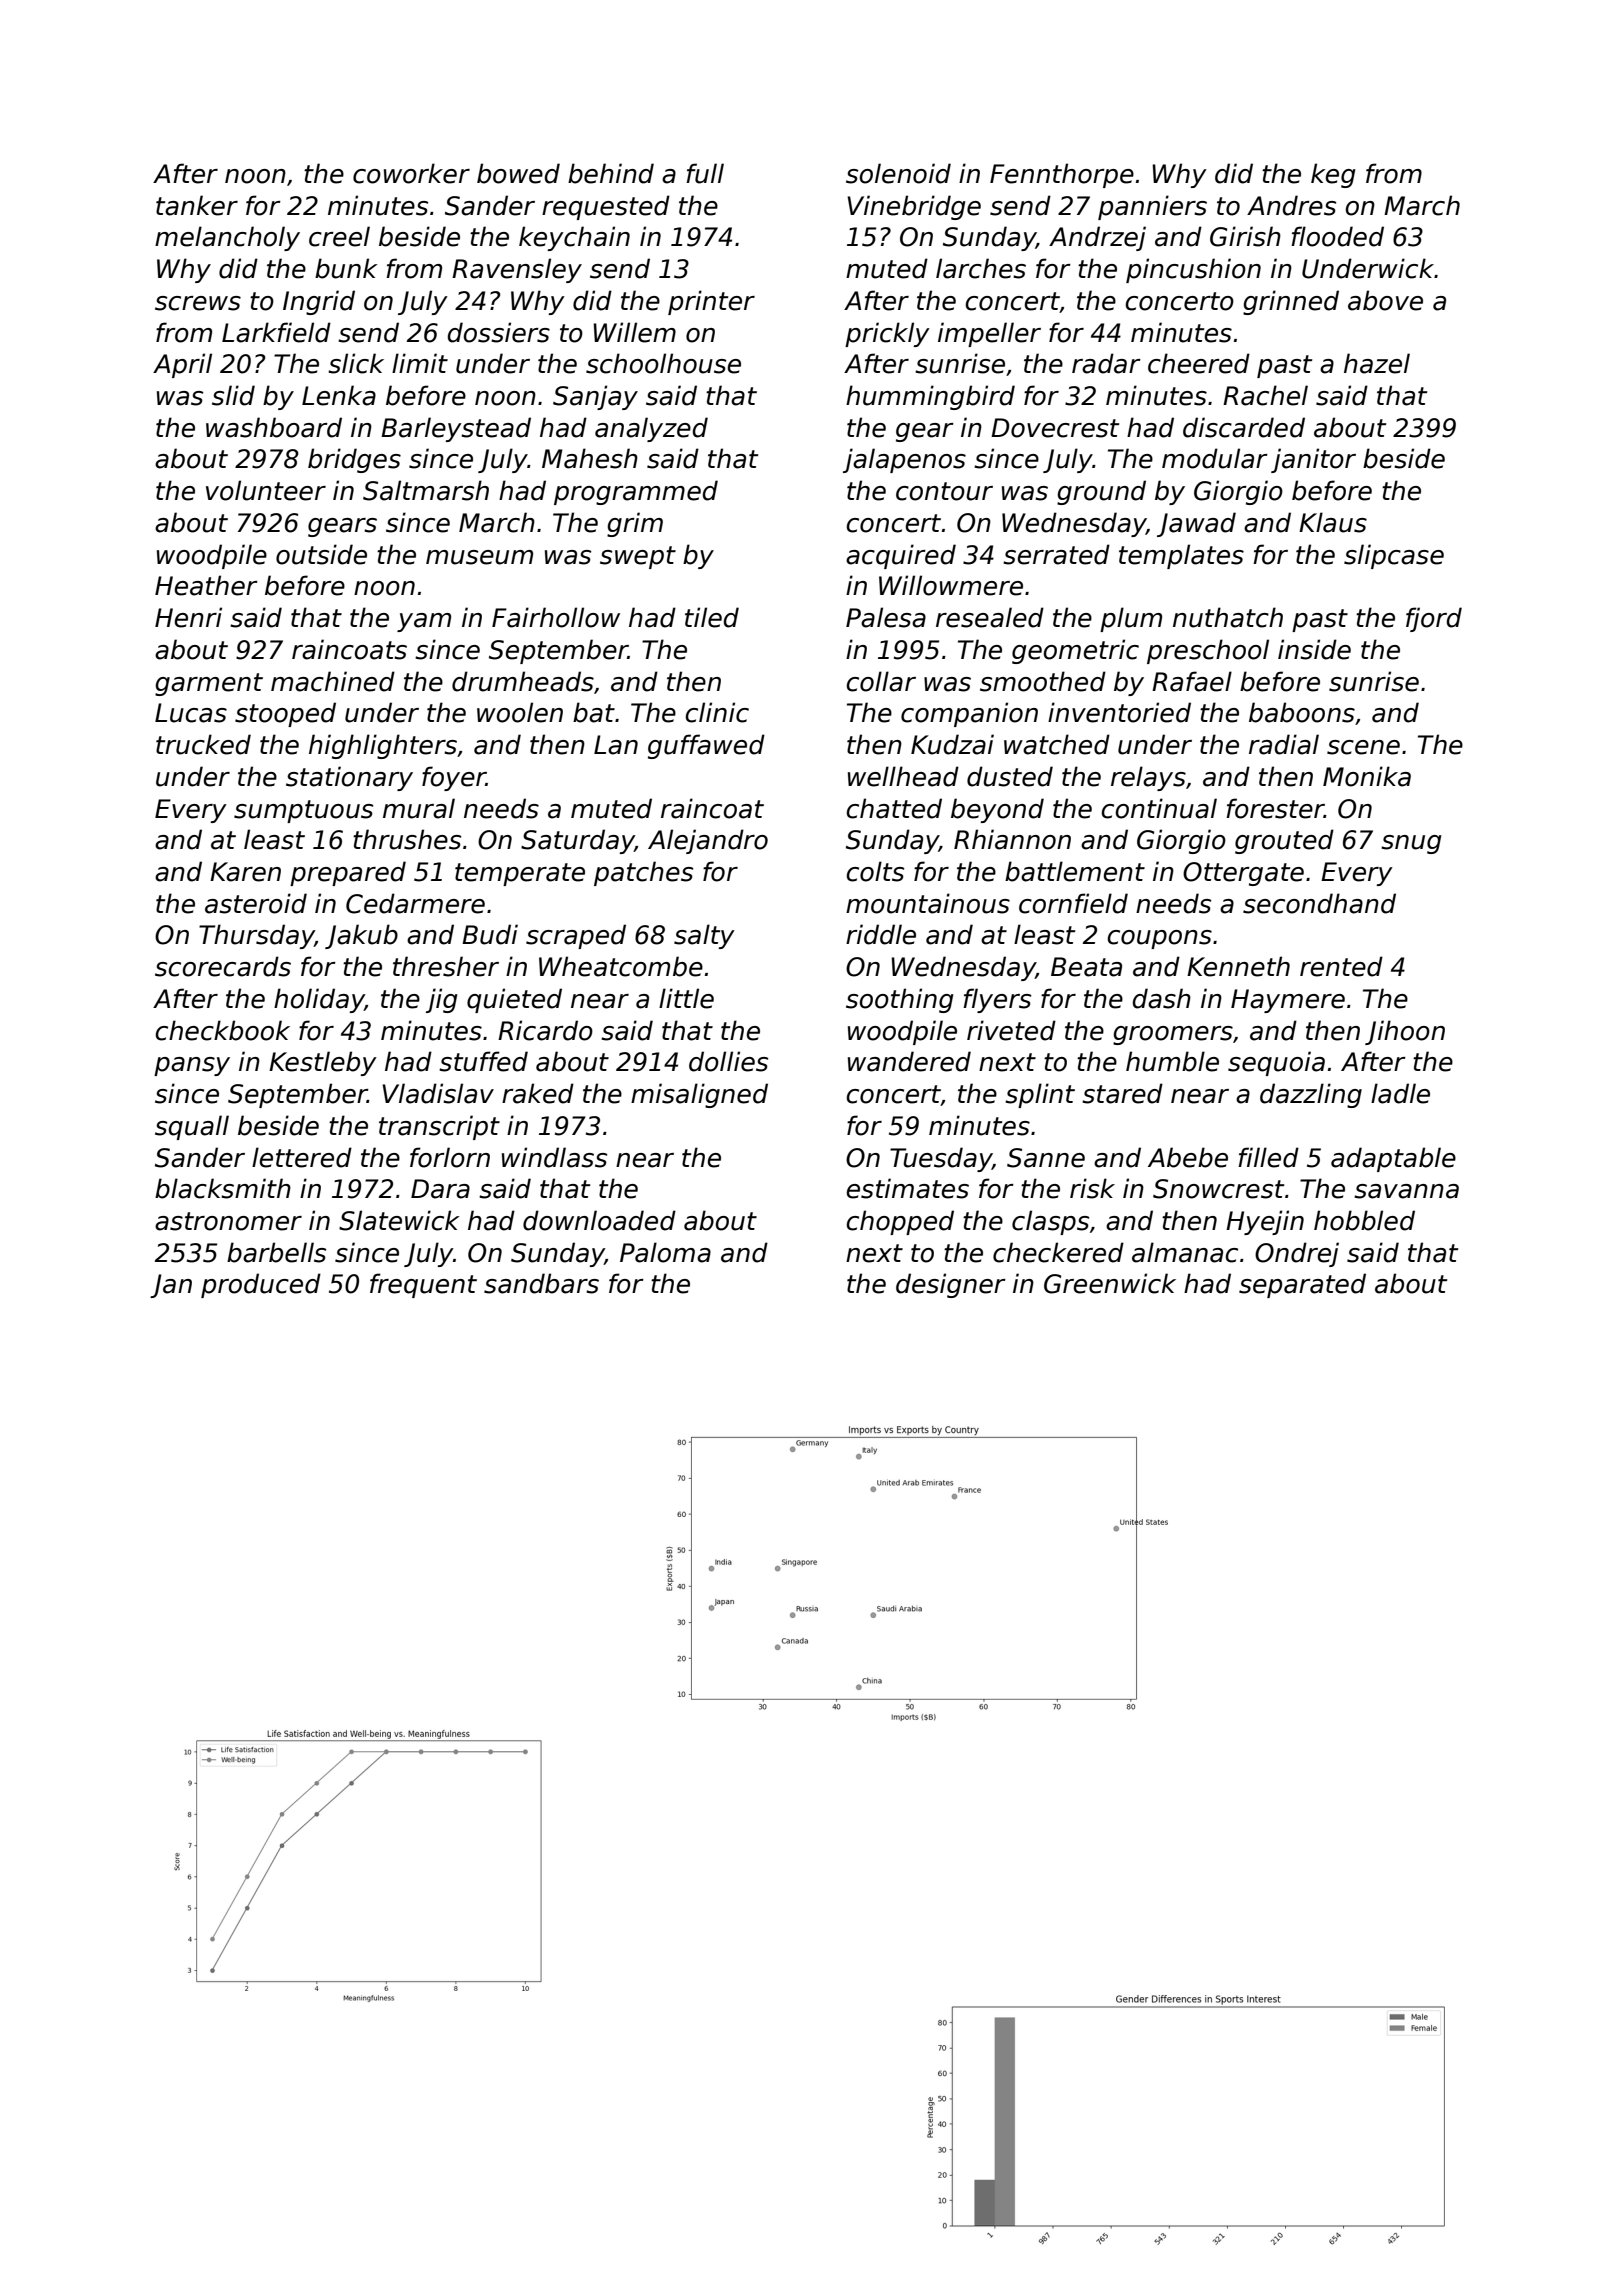  Describe the element at coordinates (411, 173) in the screenshot. I see `coworker` at that location.
